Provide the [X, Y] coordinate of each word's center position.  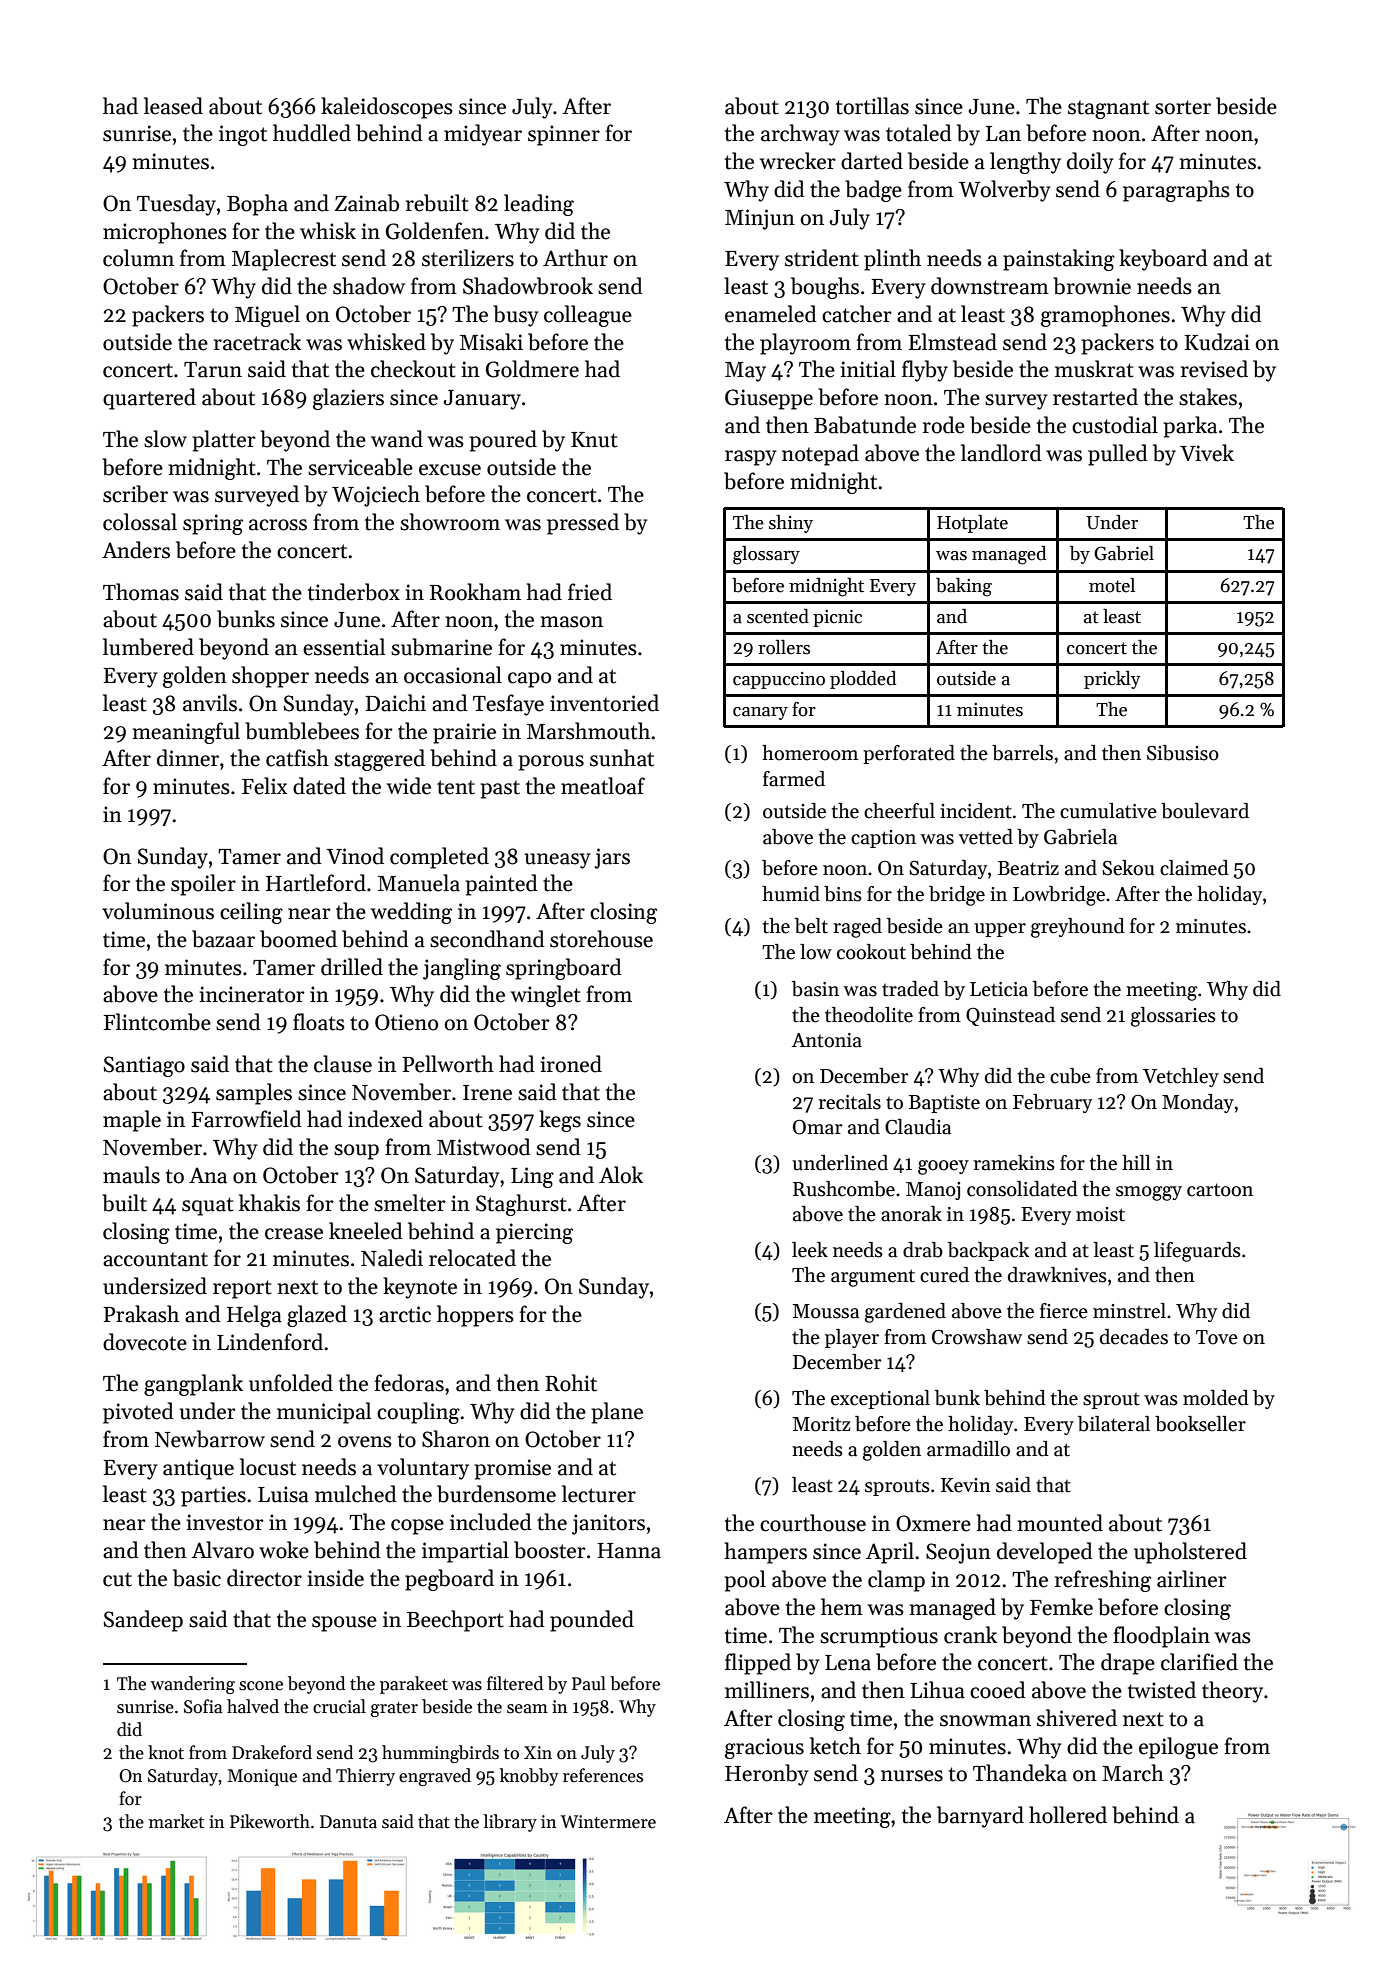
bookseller [1200, 1424]
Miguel [267, 316]
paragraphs [1176, 191]
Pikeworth [270, 1821]
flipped [758, 1664]
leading [539, 205]
